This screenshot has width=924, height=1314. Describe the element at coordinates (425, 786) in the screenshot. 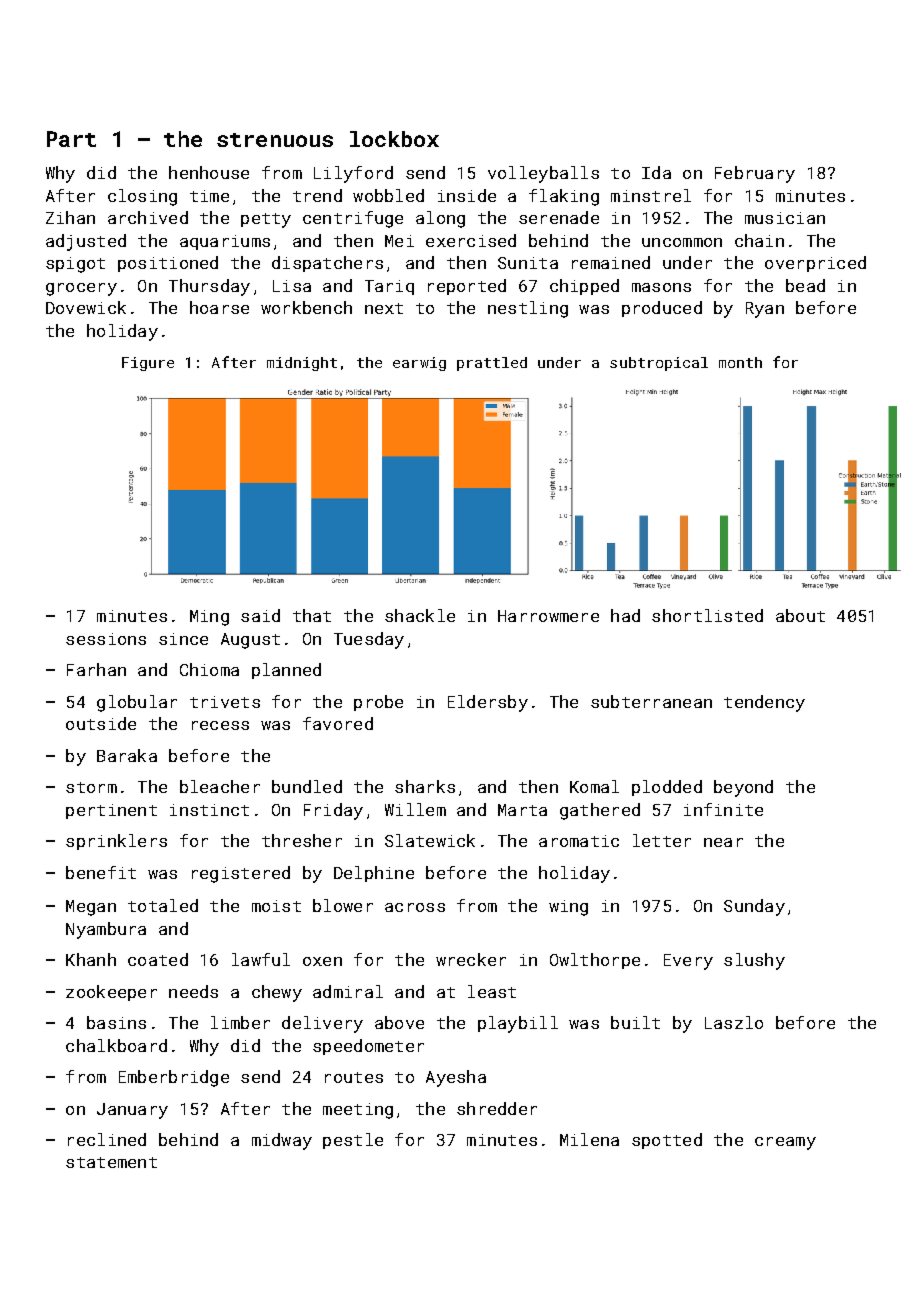

I see `sharks` at that location.
